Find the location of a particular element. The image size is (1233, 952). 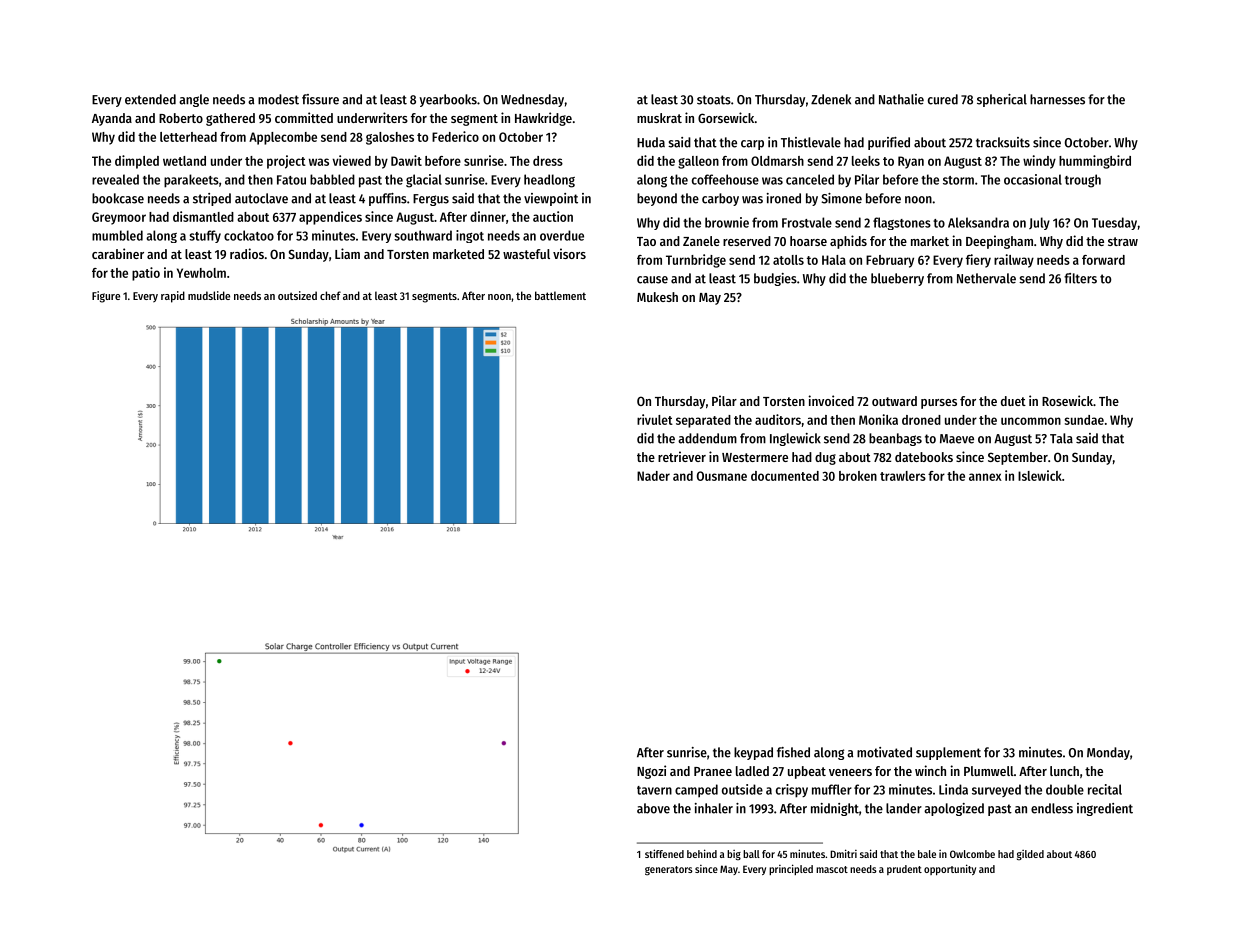

filters is located at coordinates (1080, 278).
